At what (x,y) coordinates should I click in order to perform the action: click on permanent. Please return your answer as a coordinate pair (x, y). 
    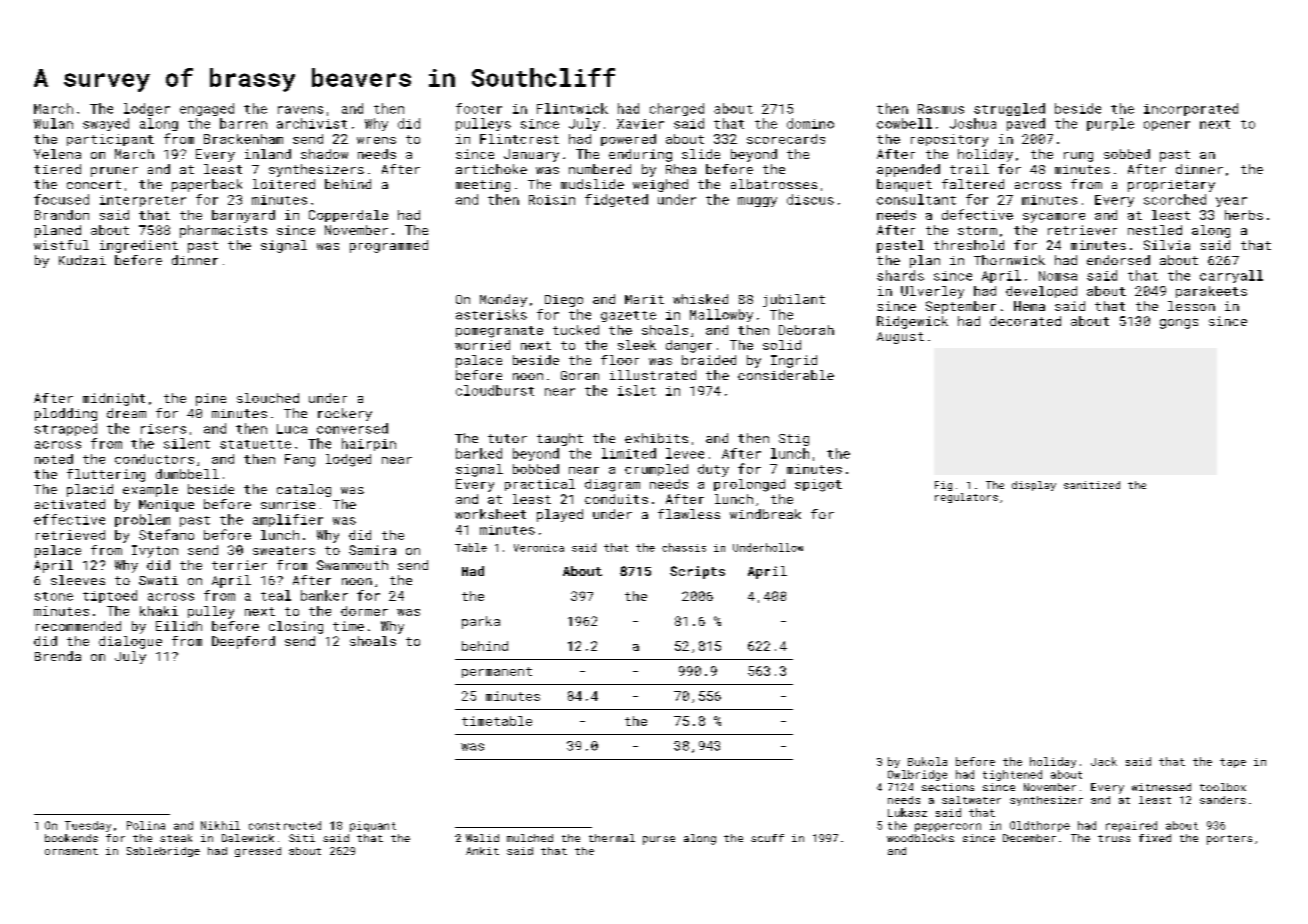
    Looking at the image, I should click on (497, 672).
